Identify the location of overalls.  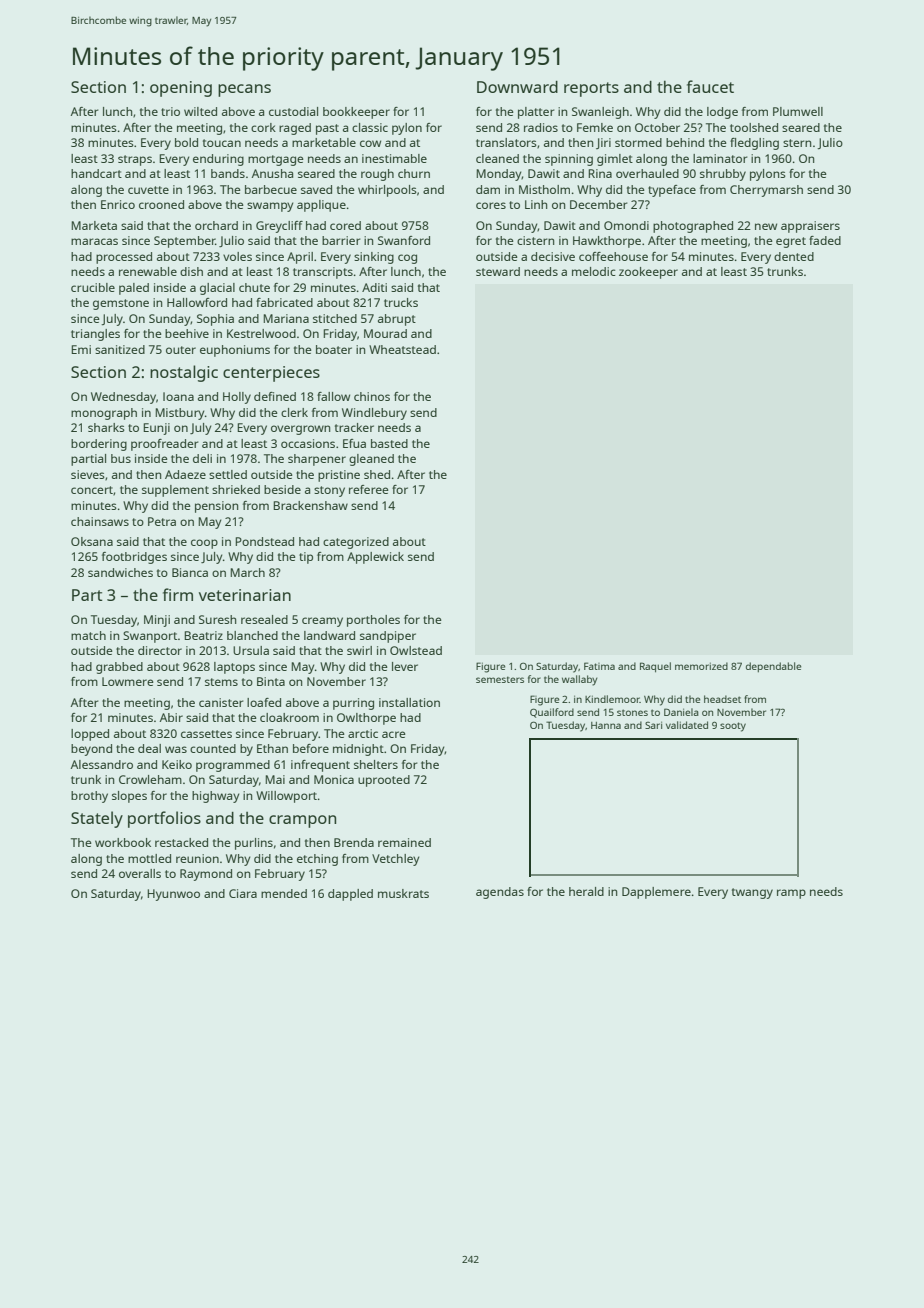
(140, 873).
